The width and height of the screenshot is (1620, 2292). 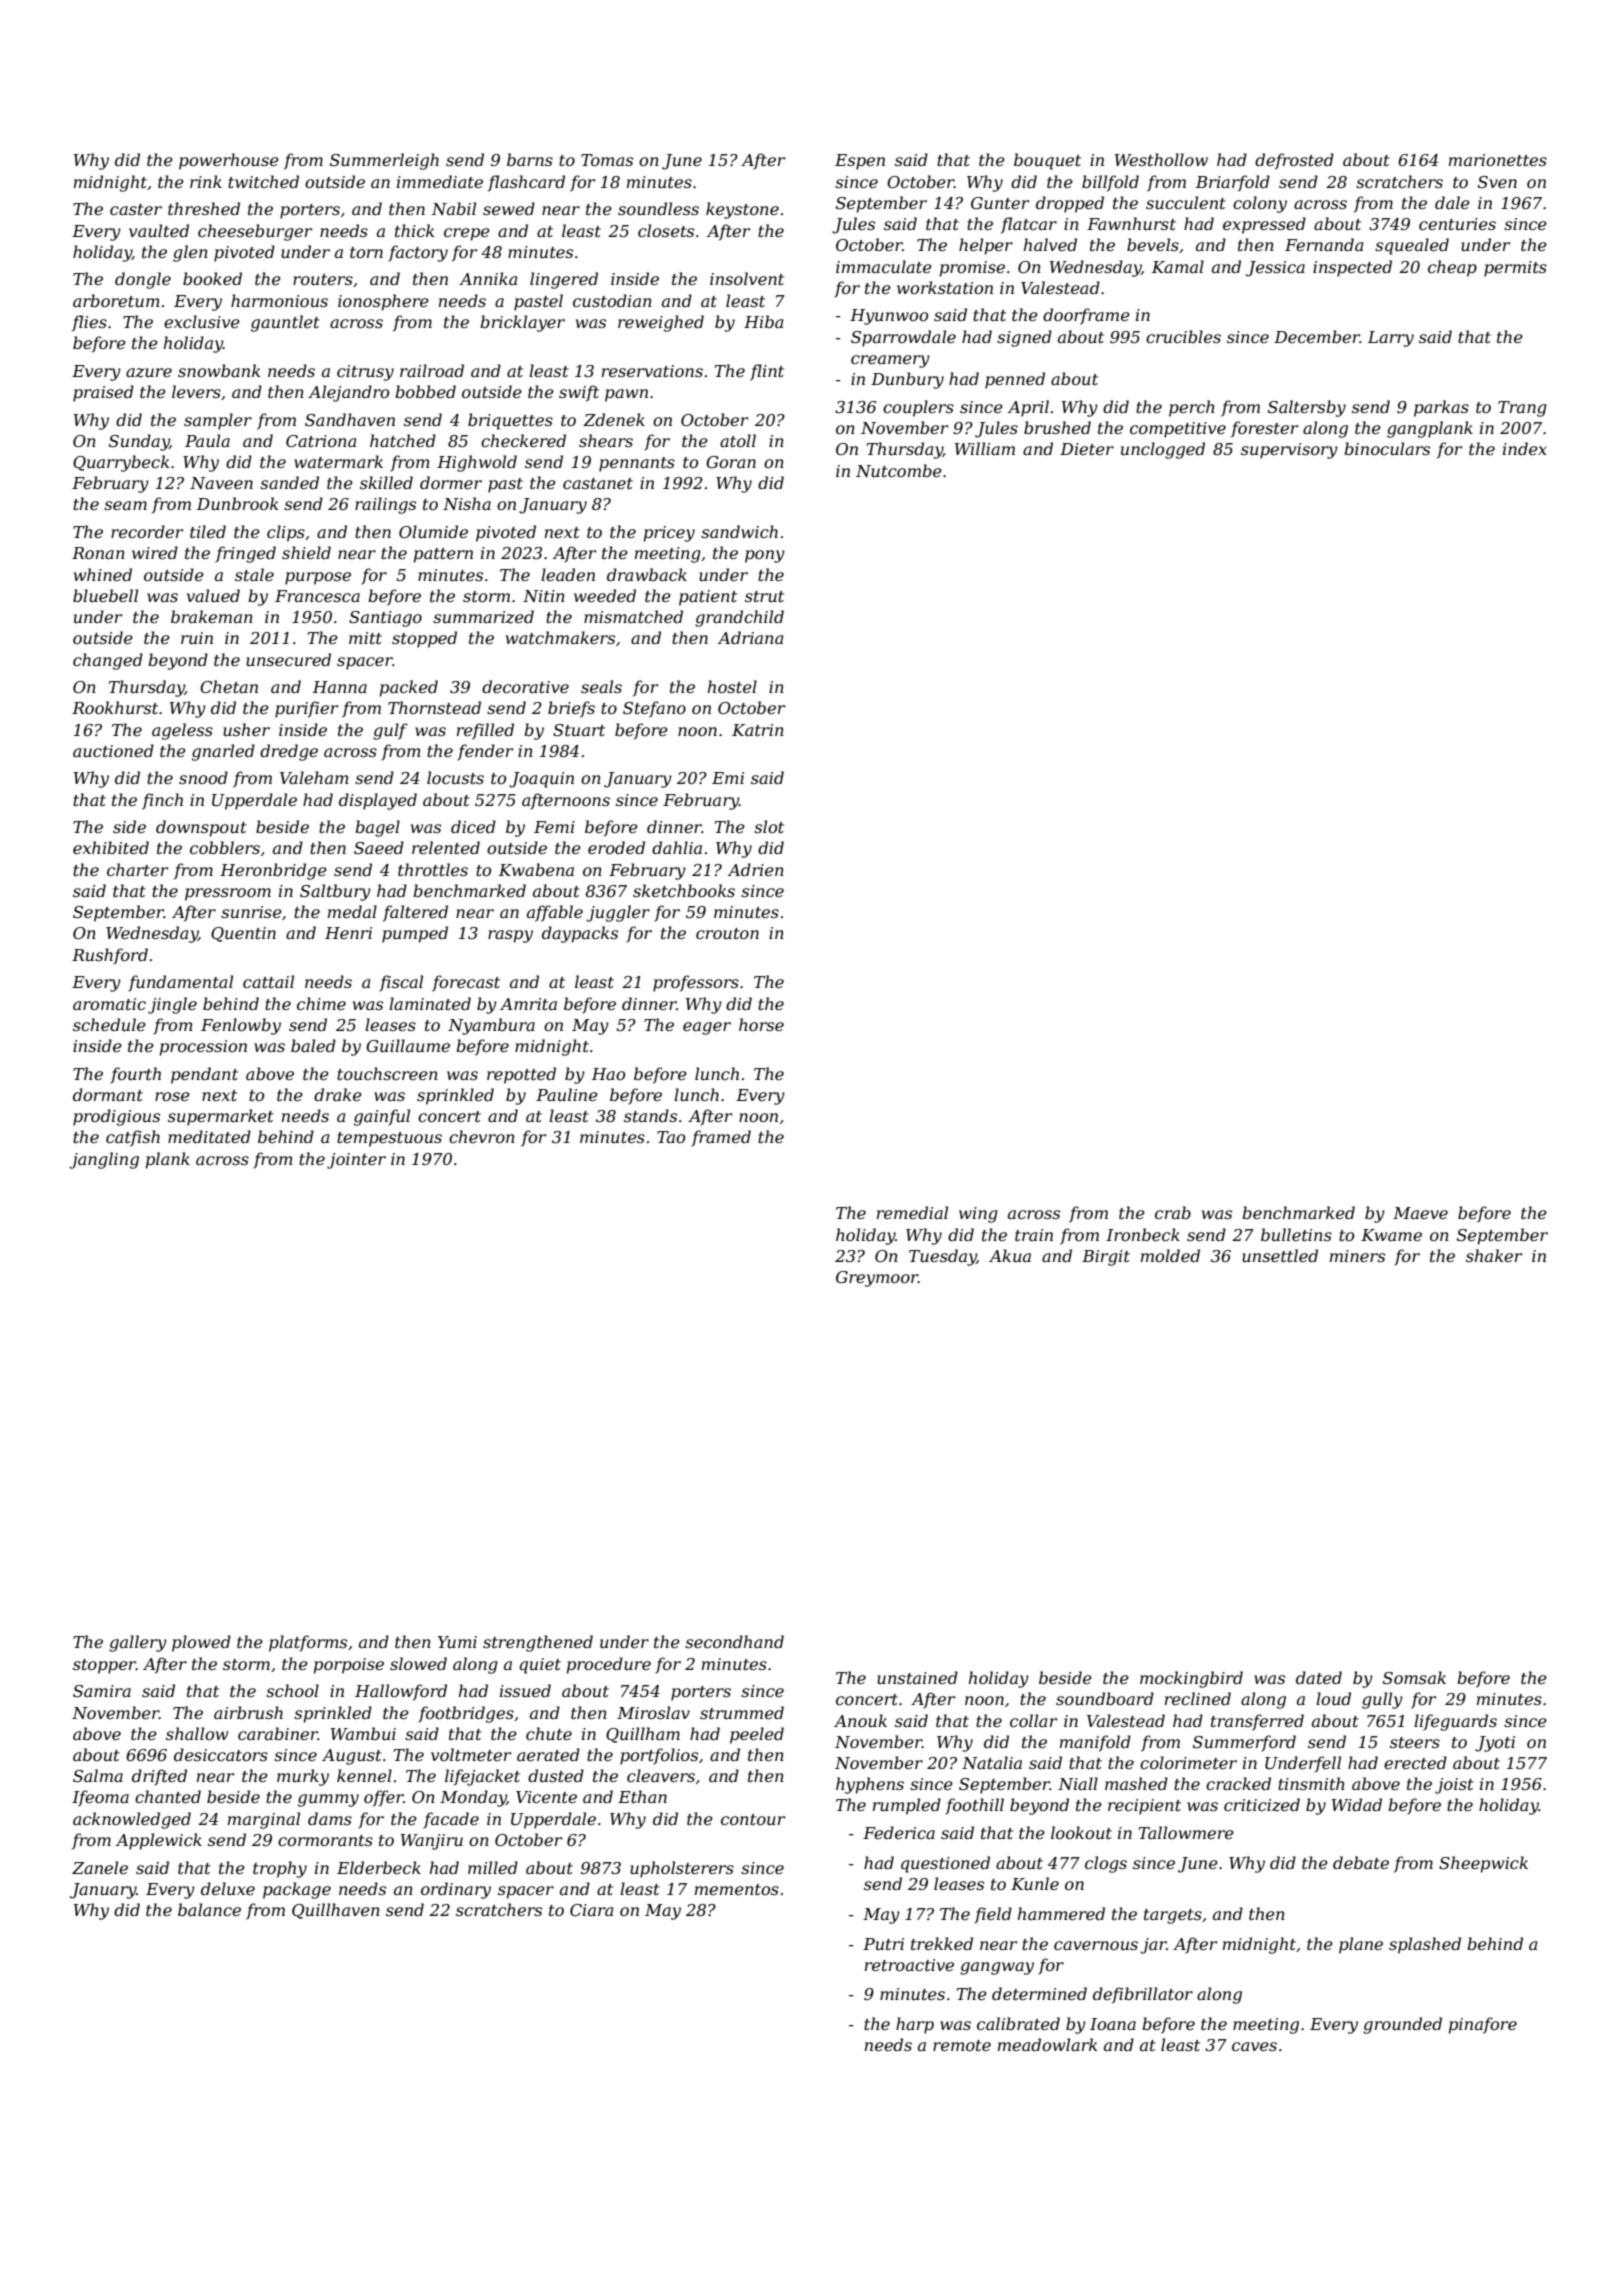 What do you see at coordinates (466, 1714) in the screenshot?
I see `footbridges` at bounding box center [466, 1714].
